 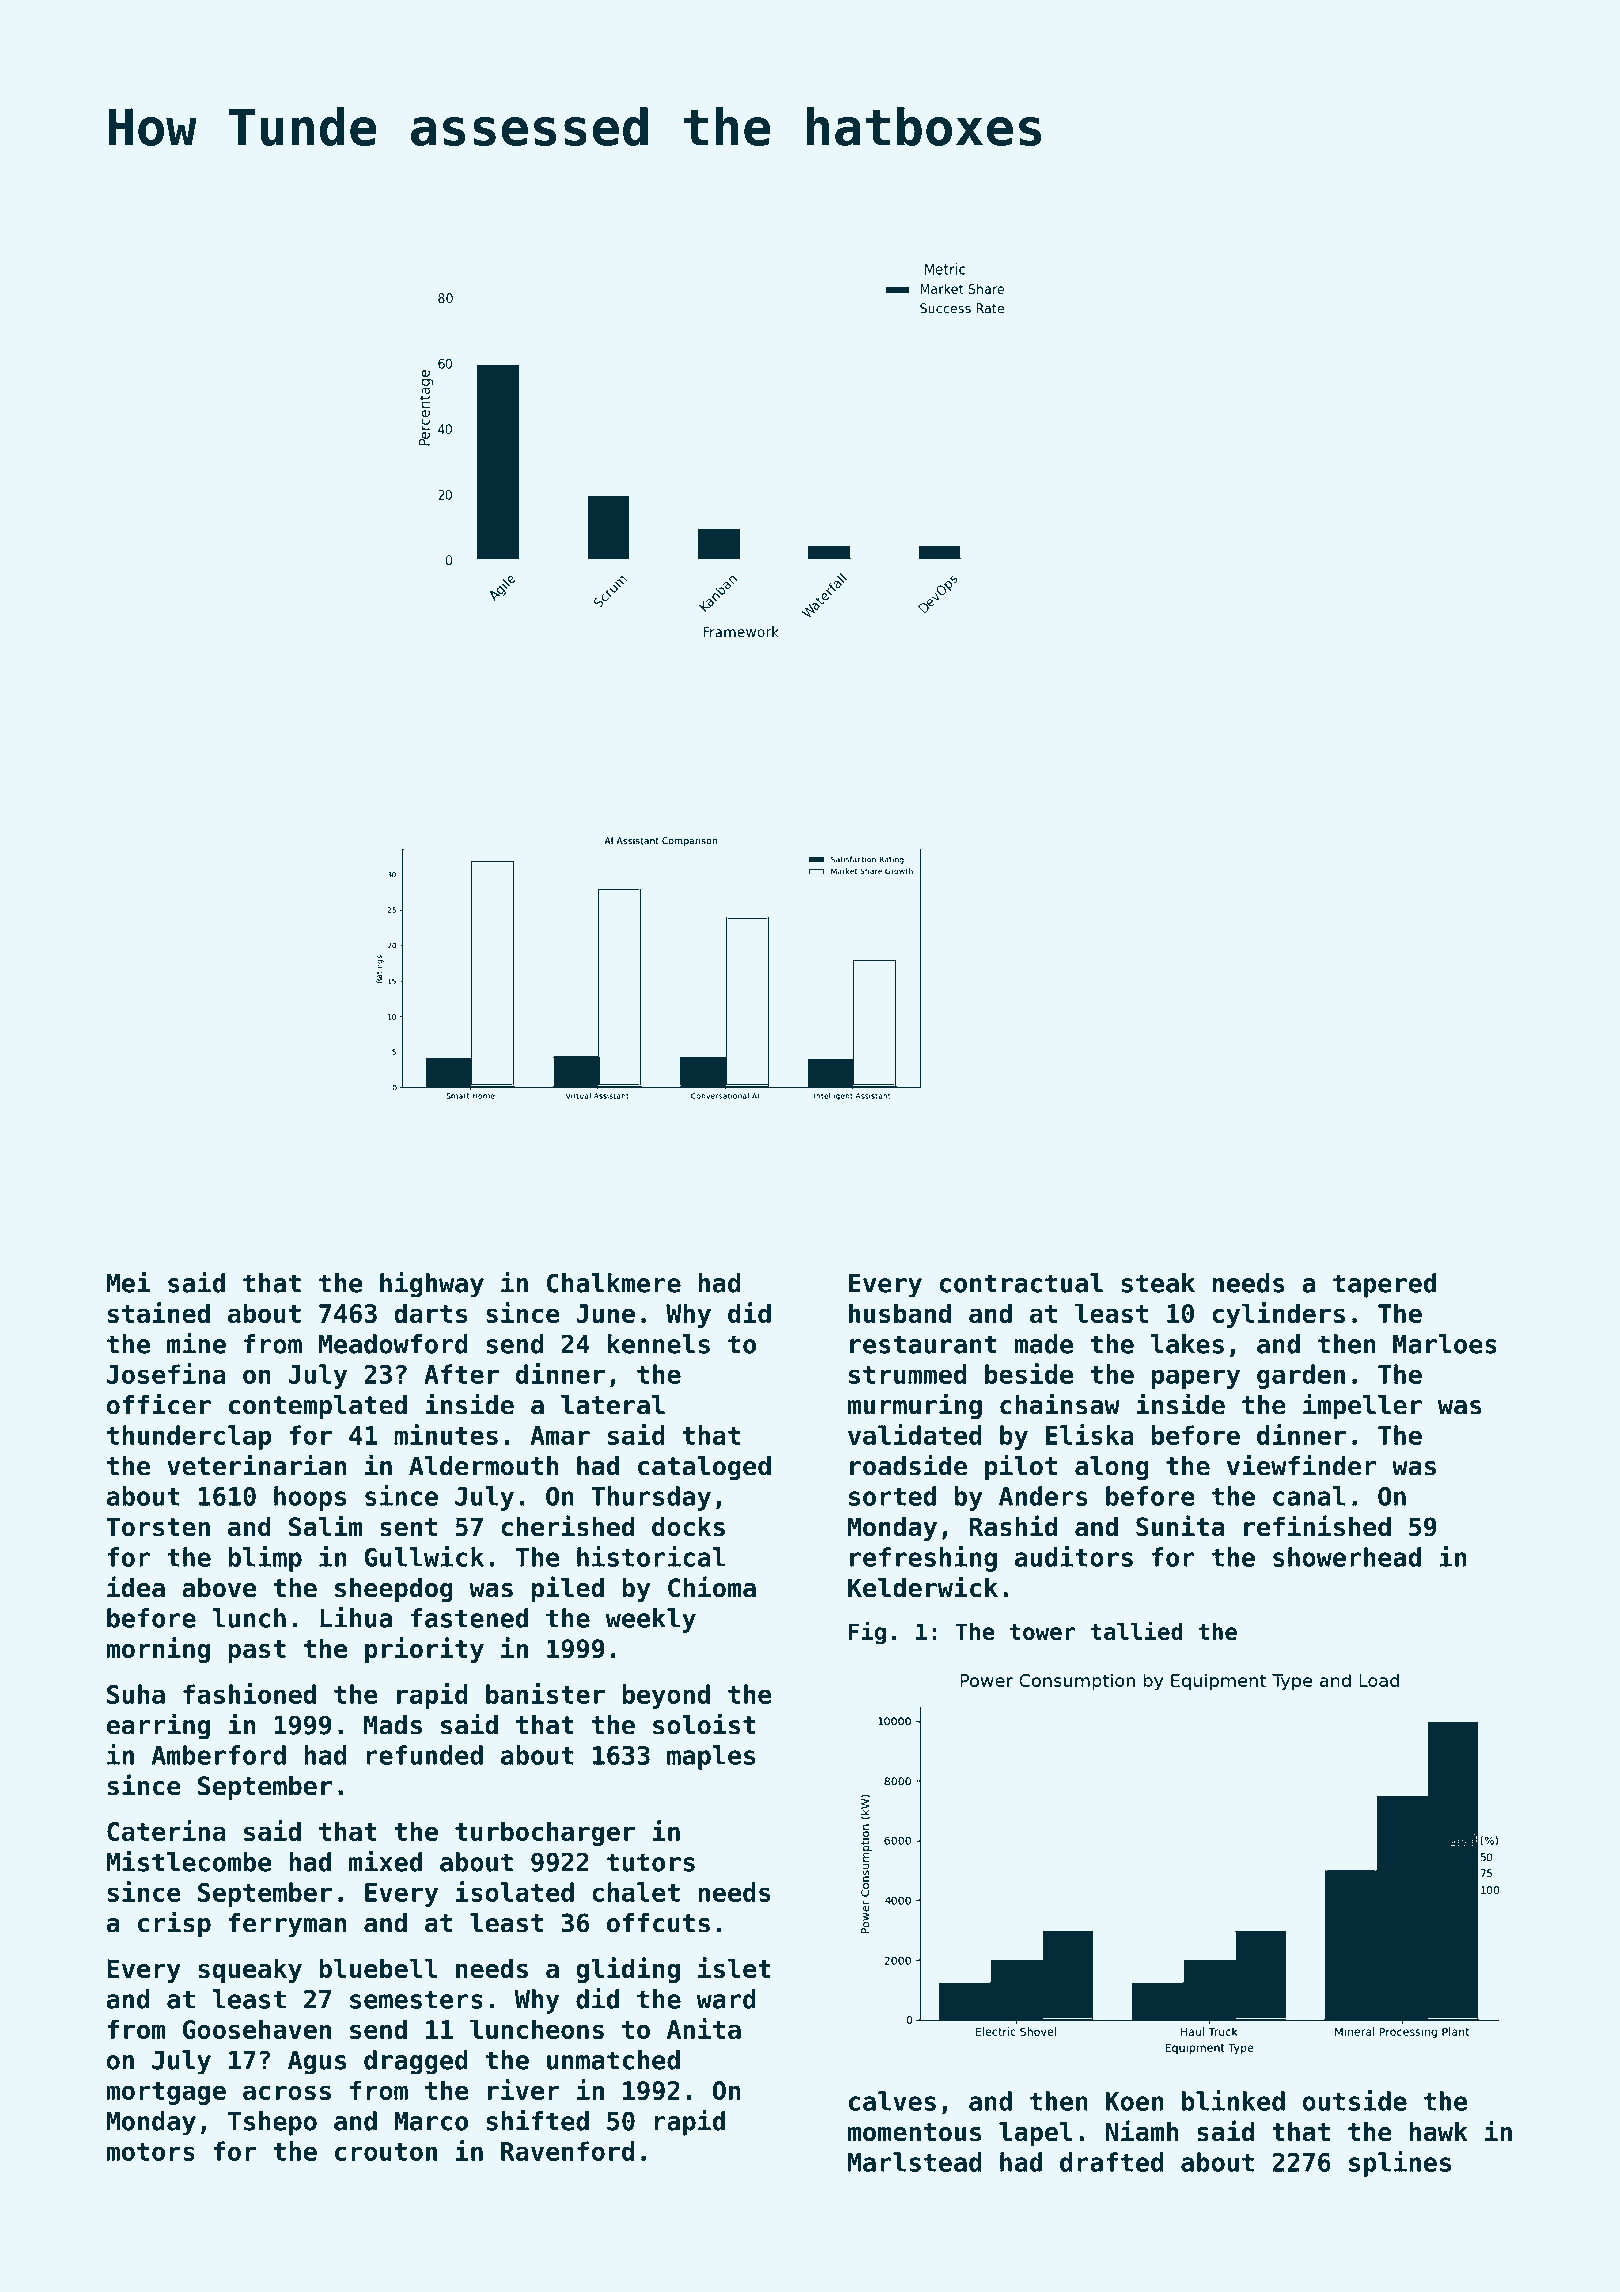 I want to click on tallied, so click(x=1137, y=1630).
